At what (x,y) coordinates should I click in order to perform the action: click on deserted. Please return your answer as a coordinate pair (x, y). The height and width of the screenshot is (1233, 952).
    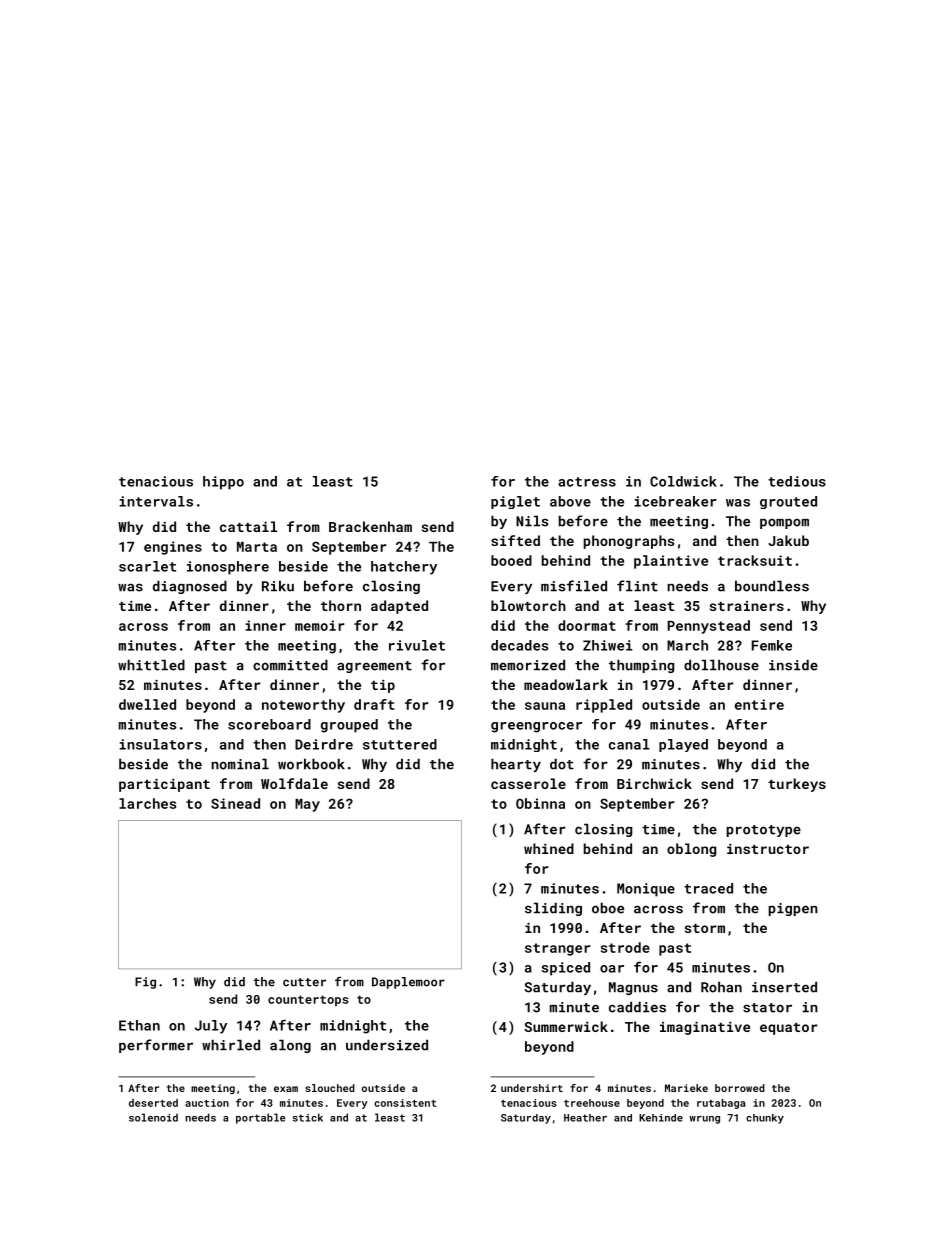
    Looking at the image, I should click on (153, 1103).
